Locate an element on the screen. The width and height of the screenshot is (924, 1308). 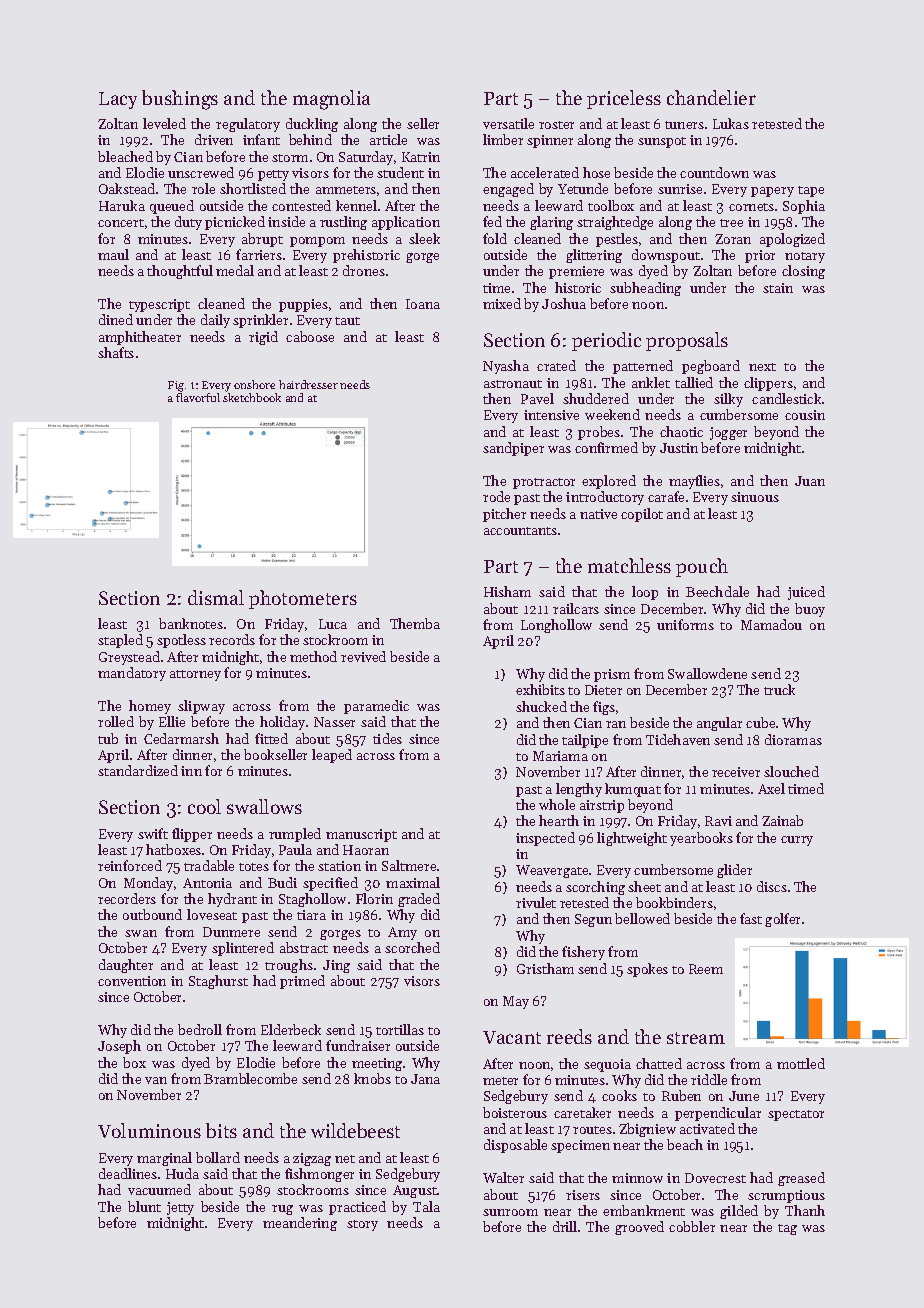
records is located at coordinates (232, 639).
